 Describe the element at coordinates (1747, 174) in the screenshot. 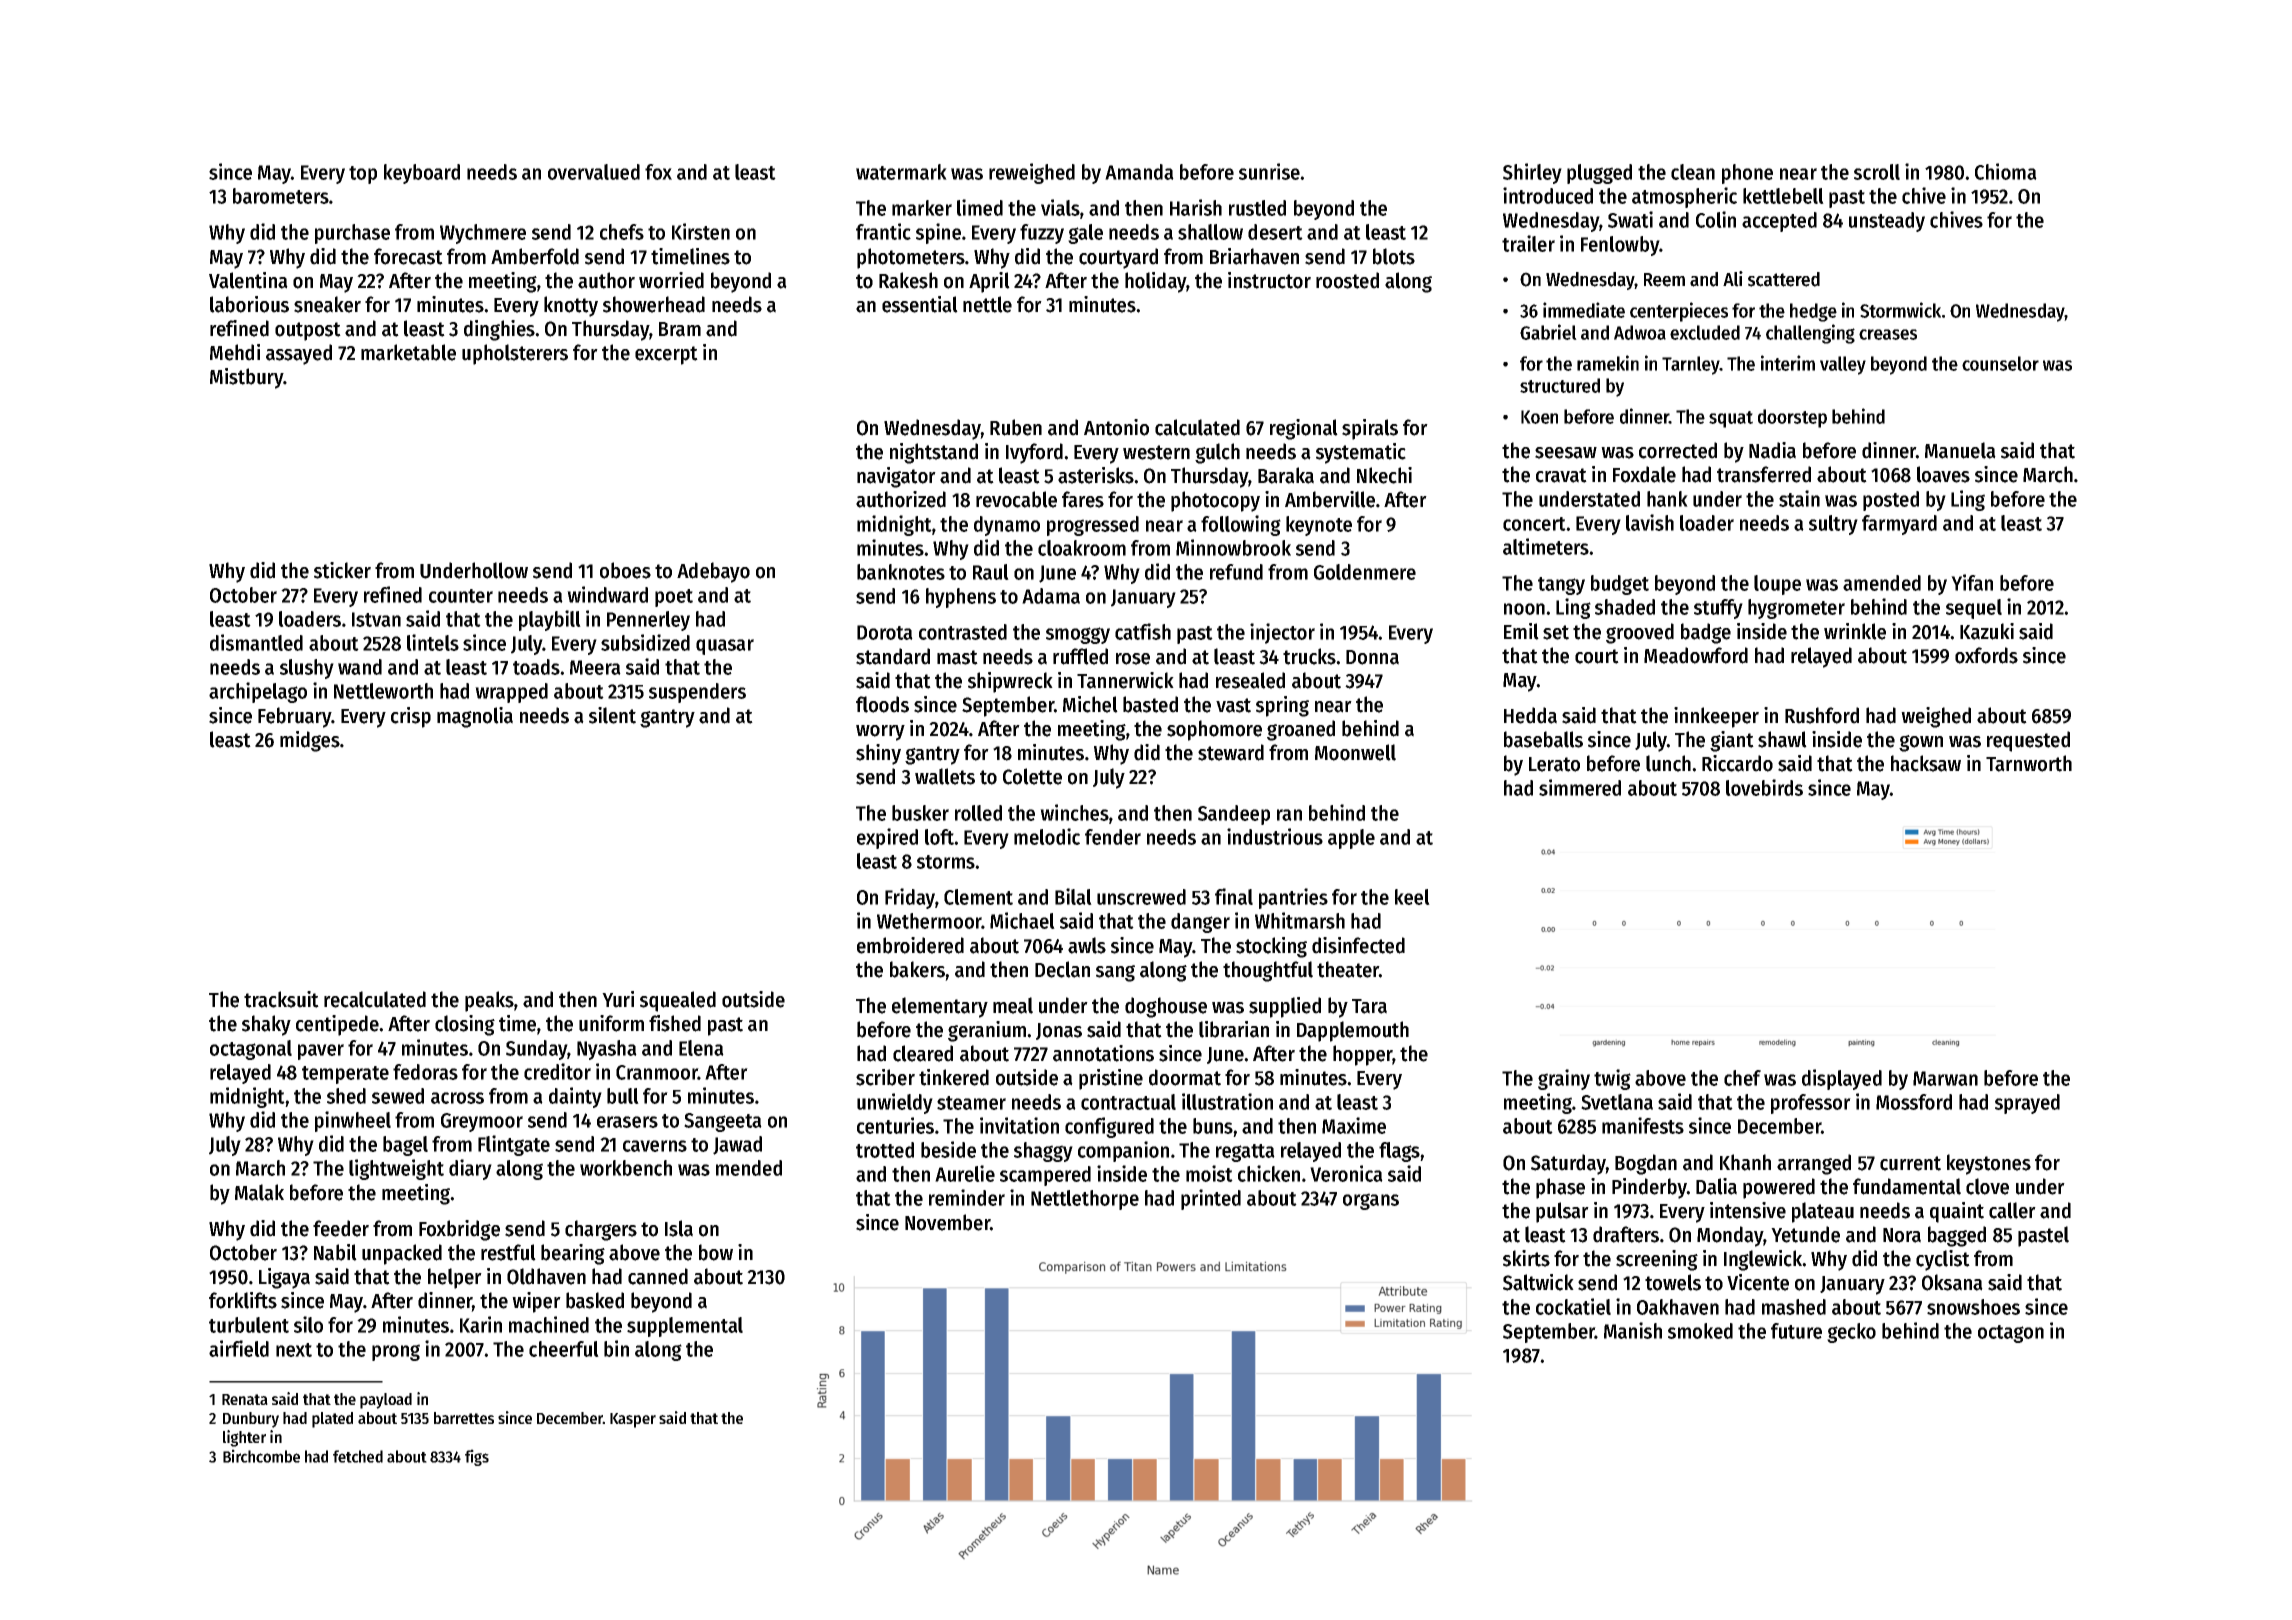

I see `phone` at that location.
